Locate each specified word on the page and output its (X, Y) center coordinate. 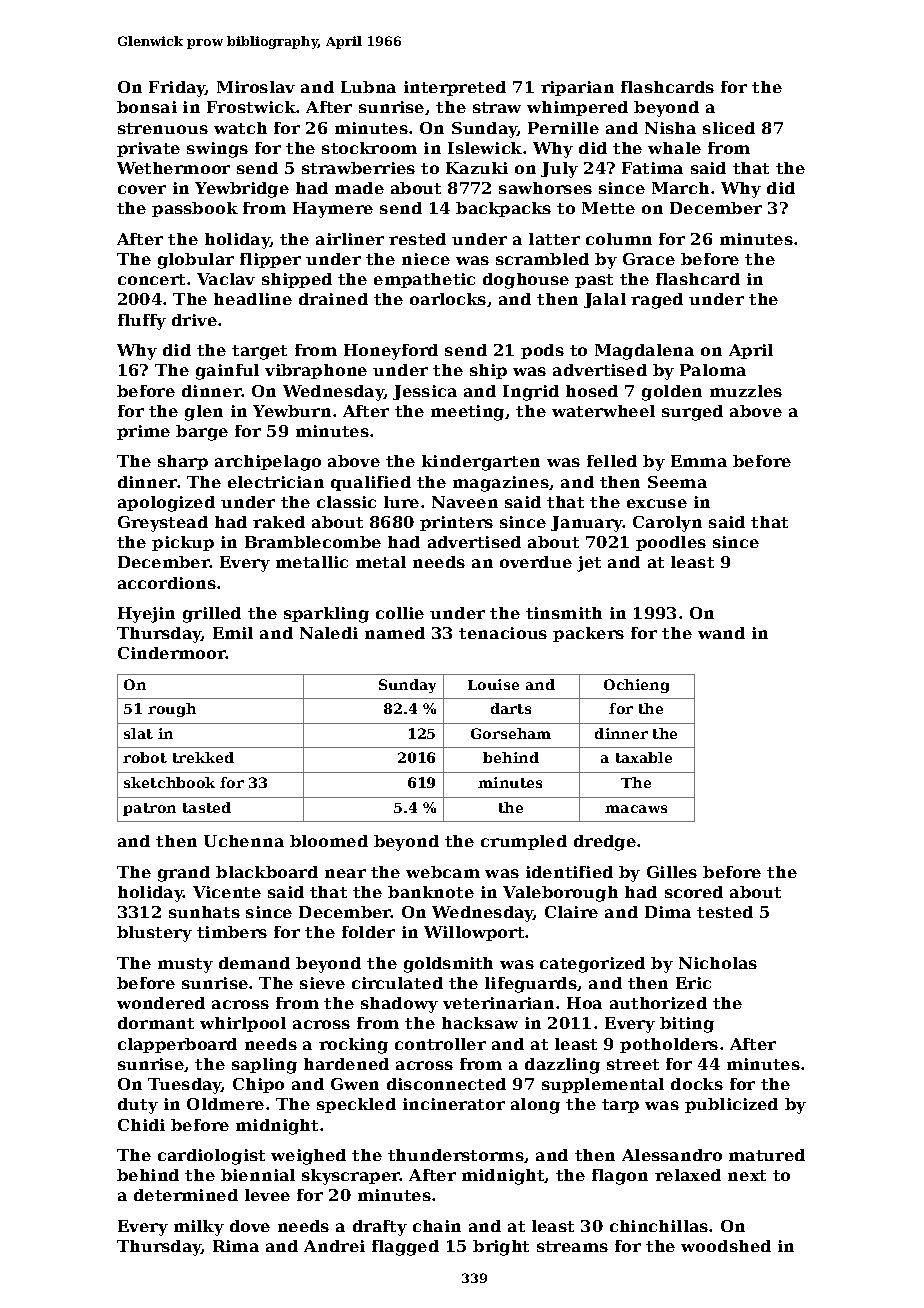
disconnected (446, 1084)
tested (725, 912)
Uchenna (244, 841)
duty (138, 1106)
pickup (183, 543)
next (747, 1175)
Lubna (368, 87)
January (587, 524)
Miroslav (256, 87)
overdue (536, 562)
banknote (431, 892)
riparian (577, 88)
